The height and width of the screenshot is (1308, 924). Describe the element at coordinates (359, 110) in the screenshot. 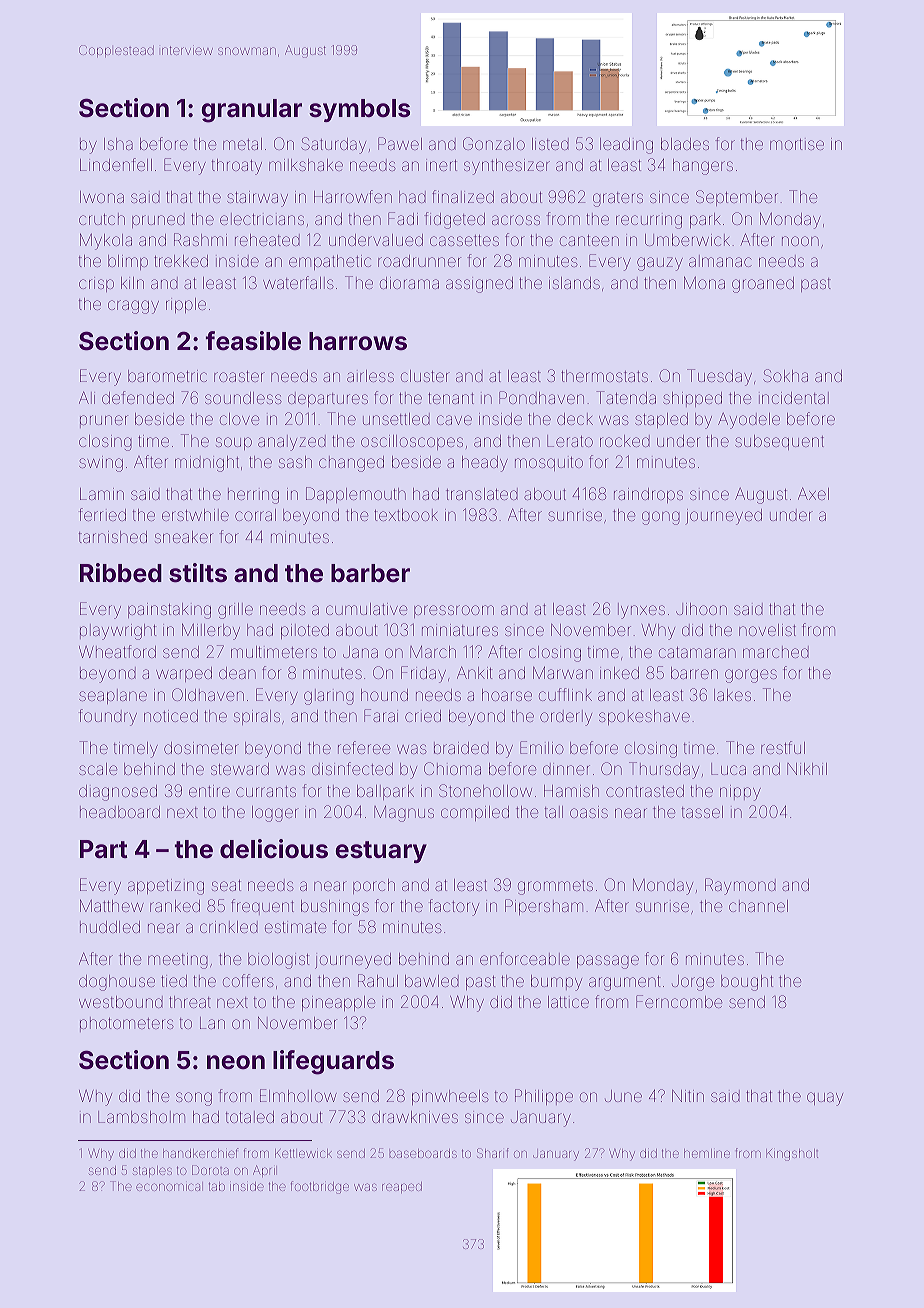

I see `symbols` at that location.
